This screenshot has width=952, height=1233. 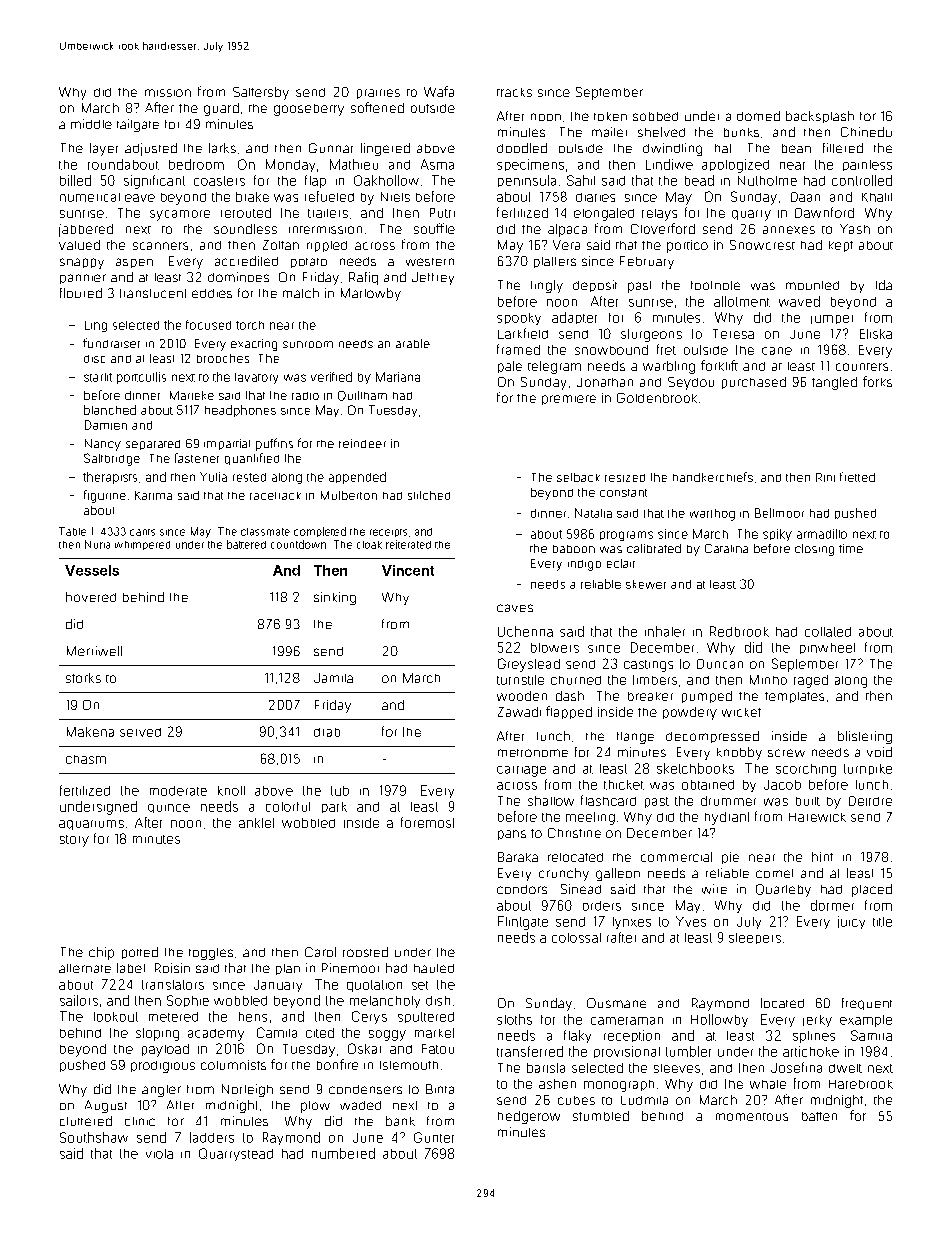 What do you see at coordinates (334, 807) in the screenshot?
I see `park` at bounding box center [334, 807].
